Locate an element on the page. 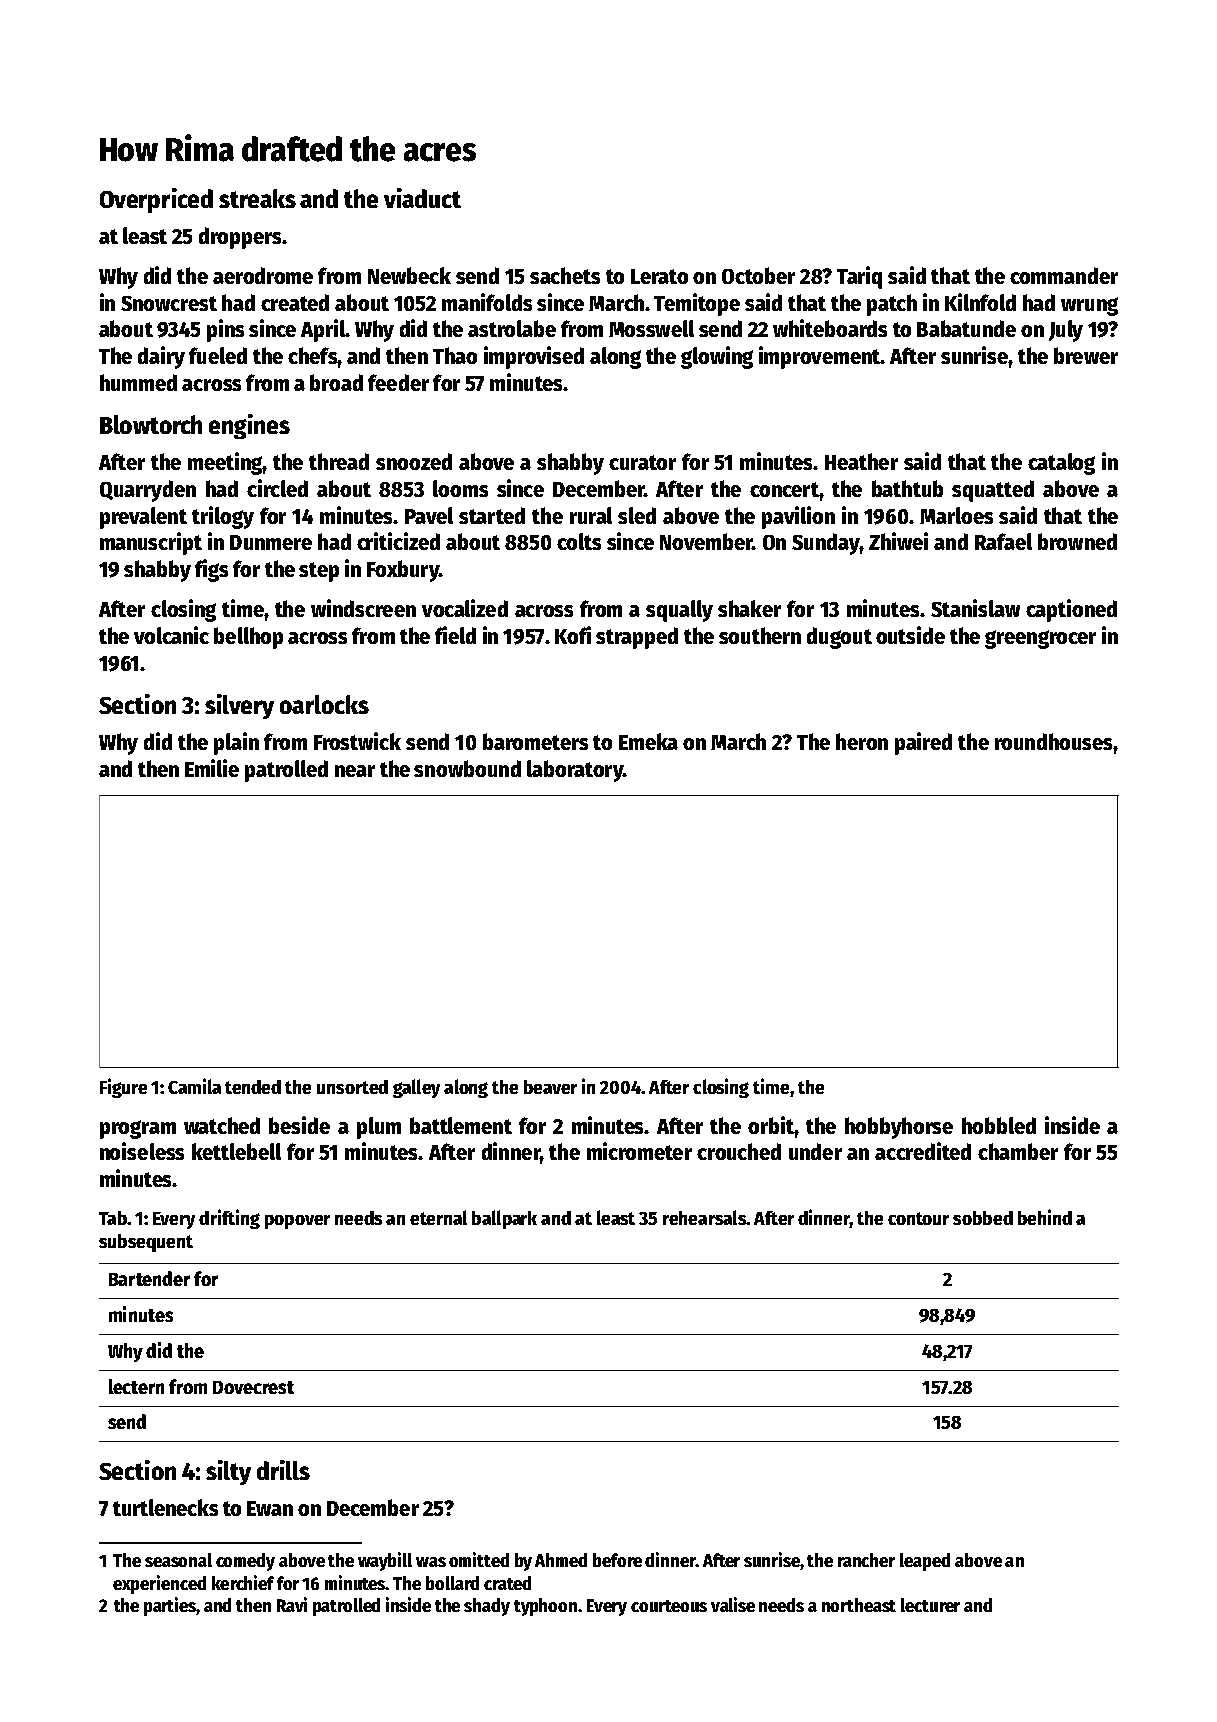 The image size is (1217, 1722). broad is located at coordinates (336, 382).
